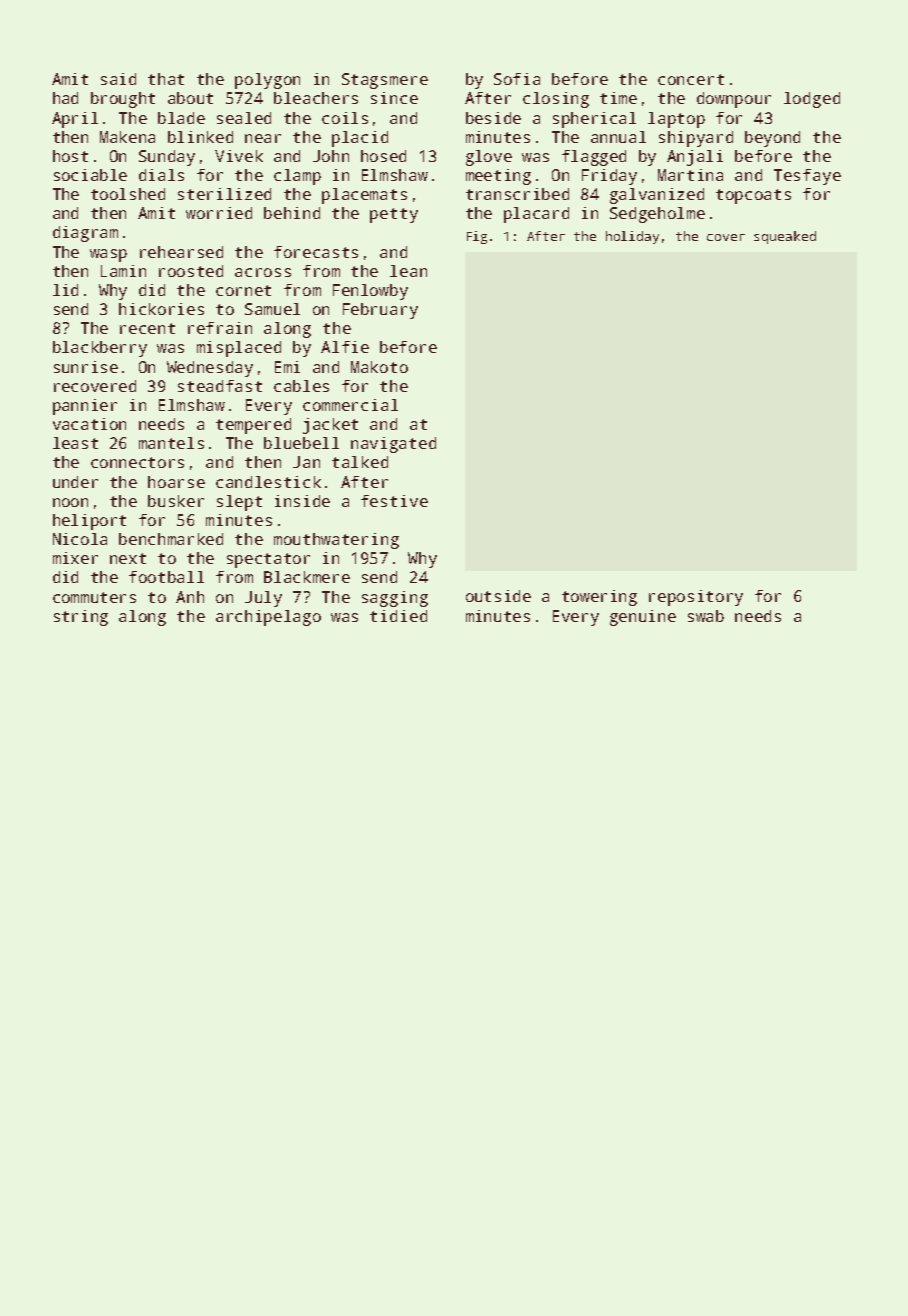  Describe the element at coordinates (632, 237) in the page. I see `holiday` at that location.
